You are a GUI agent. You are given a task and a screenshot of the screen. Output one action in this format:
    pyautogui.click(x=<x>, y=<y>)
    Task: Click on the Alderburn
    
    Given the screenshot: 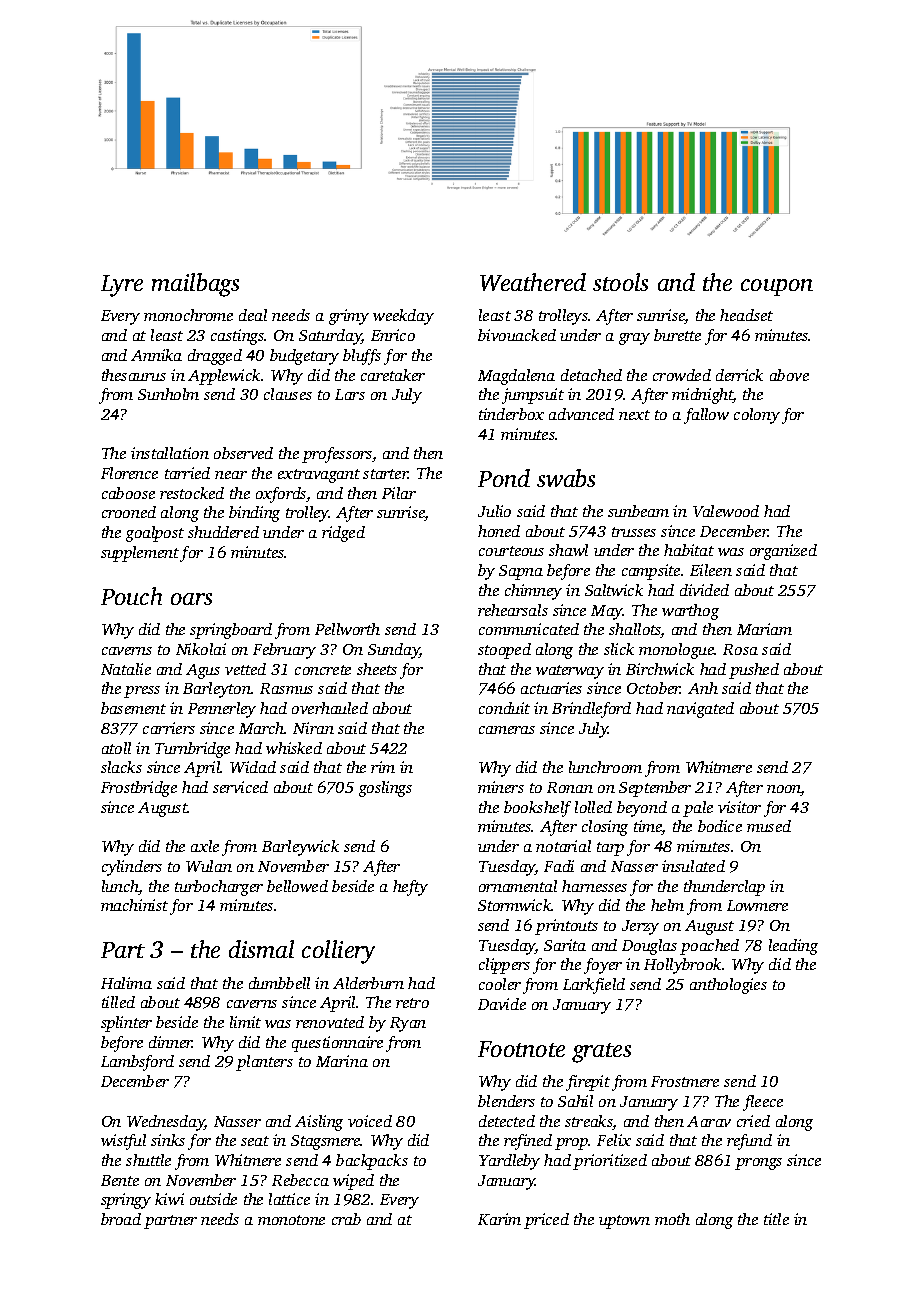 What is the action you would take?
    pyautogui.click(x=368, y=983)
